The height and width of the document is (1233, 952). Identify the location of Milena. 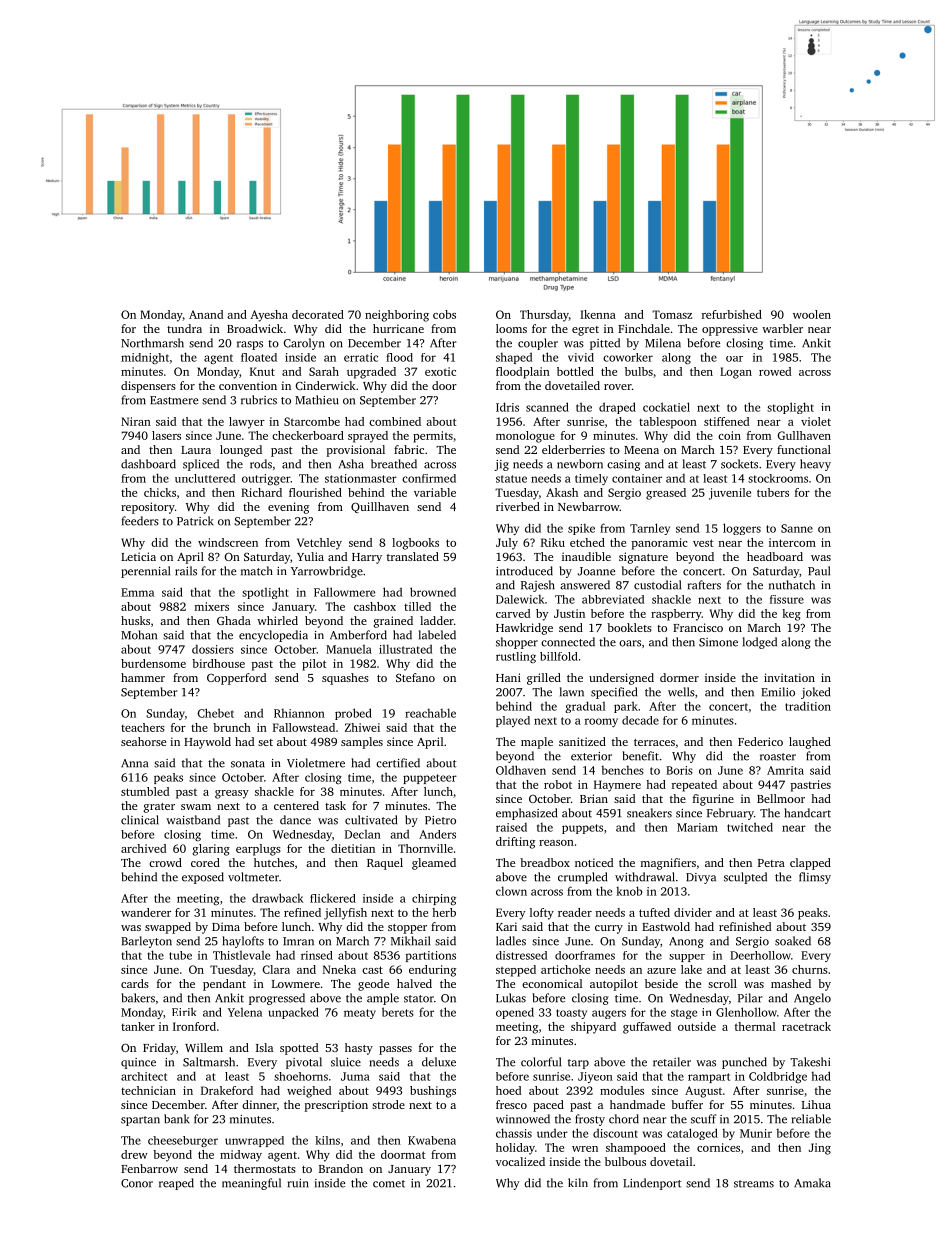
(663, 343).
